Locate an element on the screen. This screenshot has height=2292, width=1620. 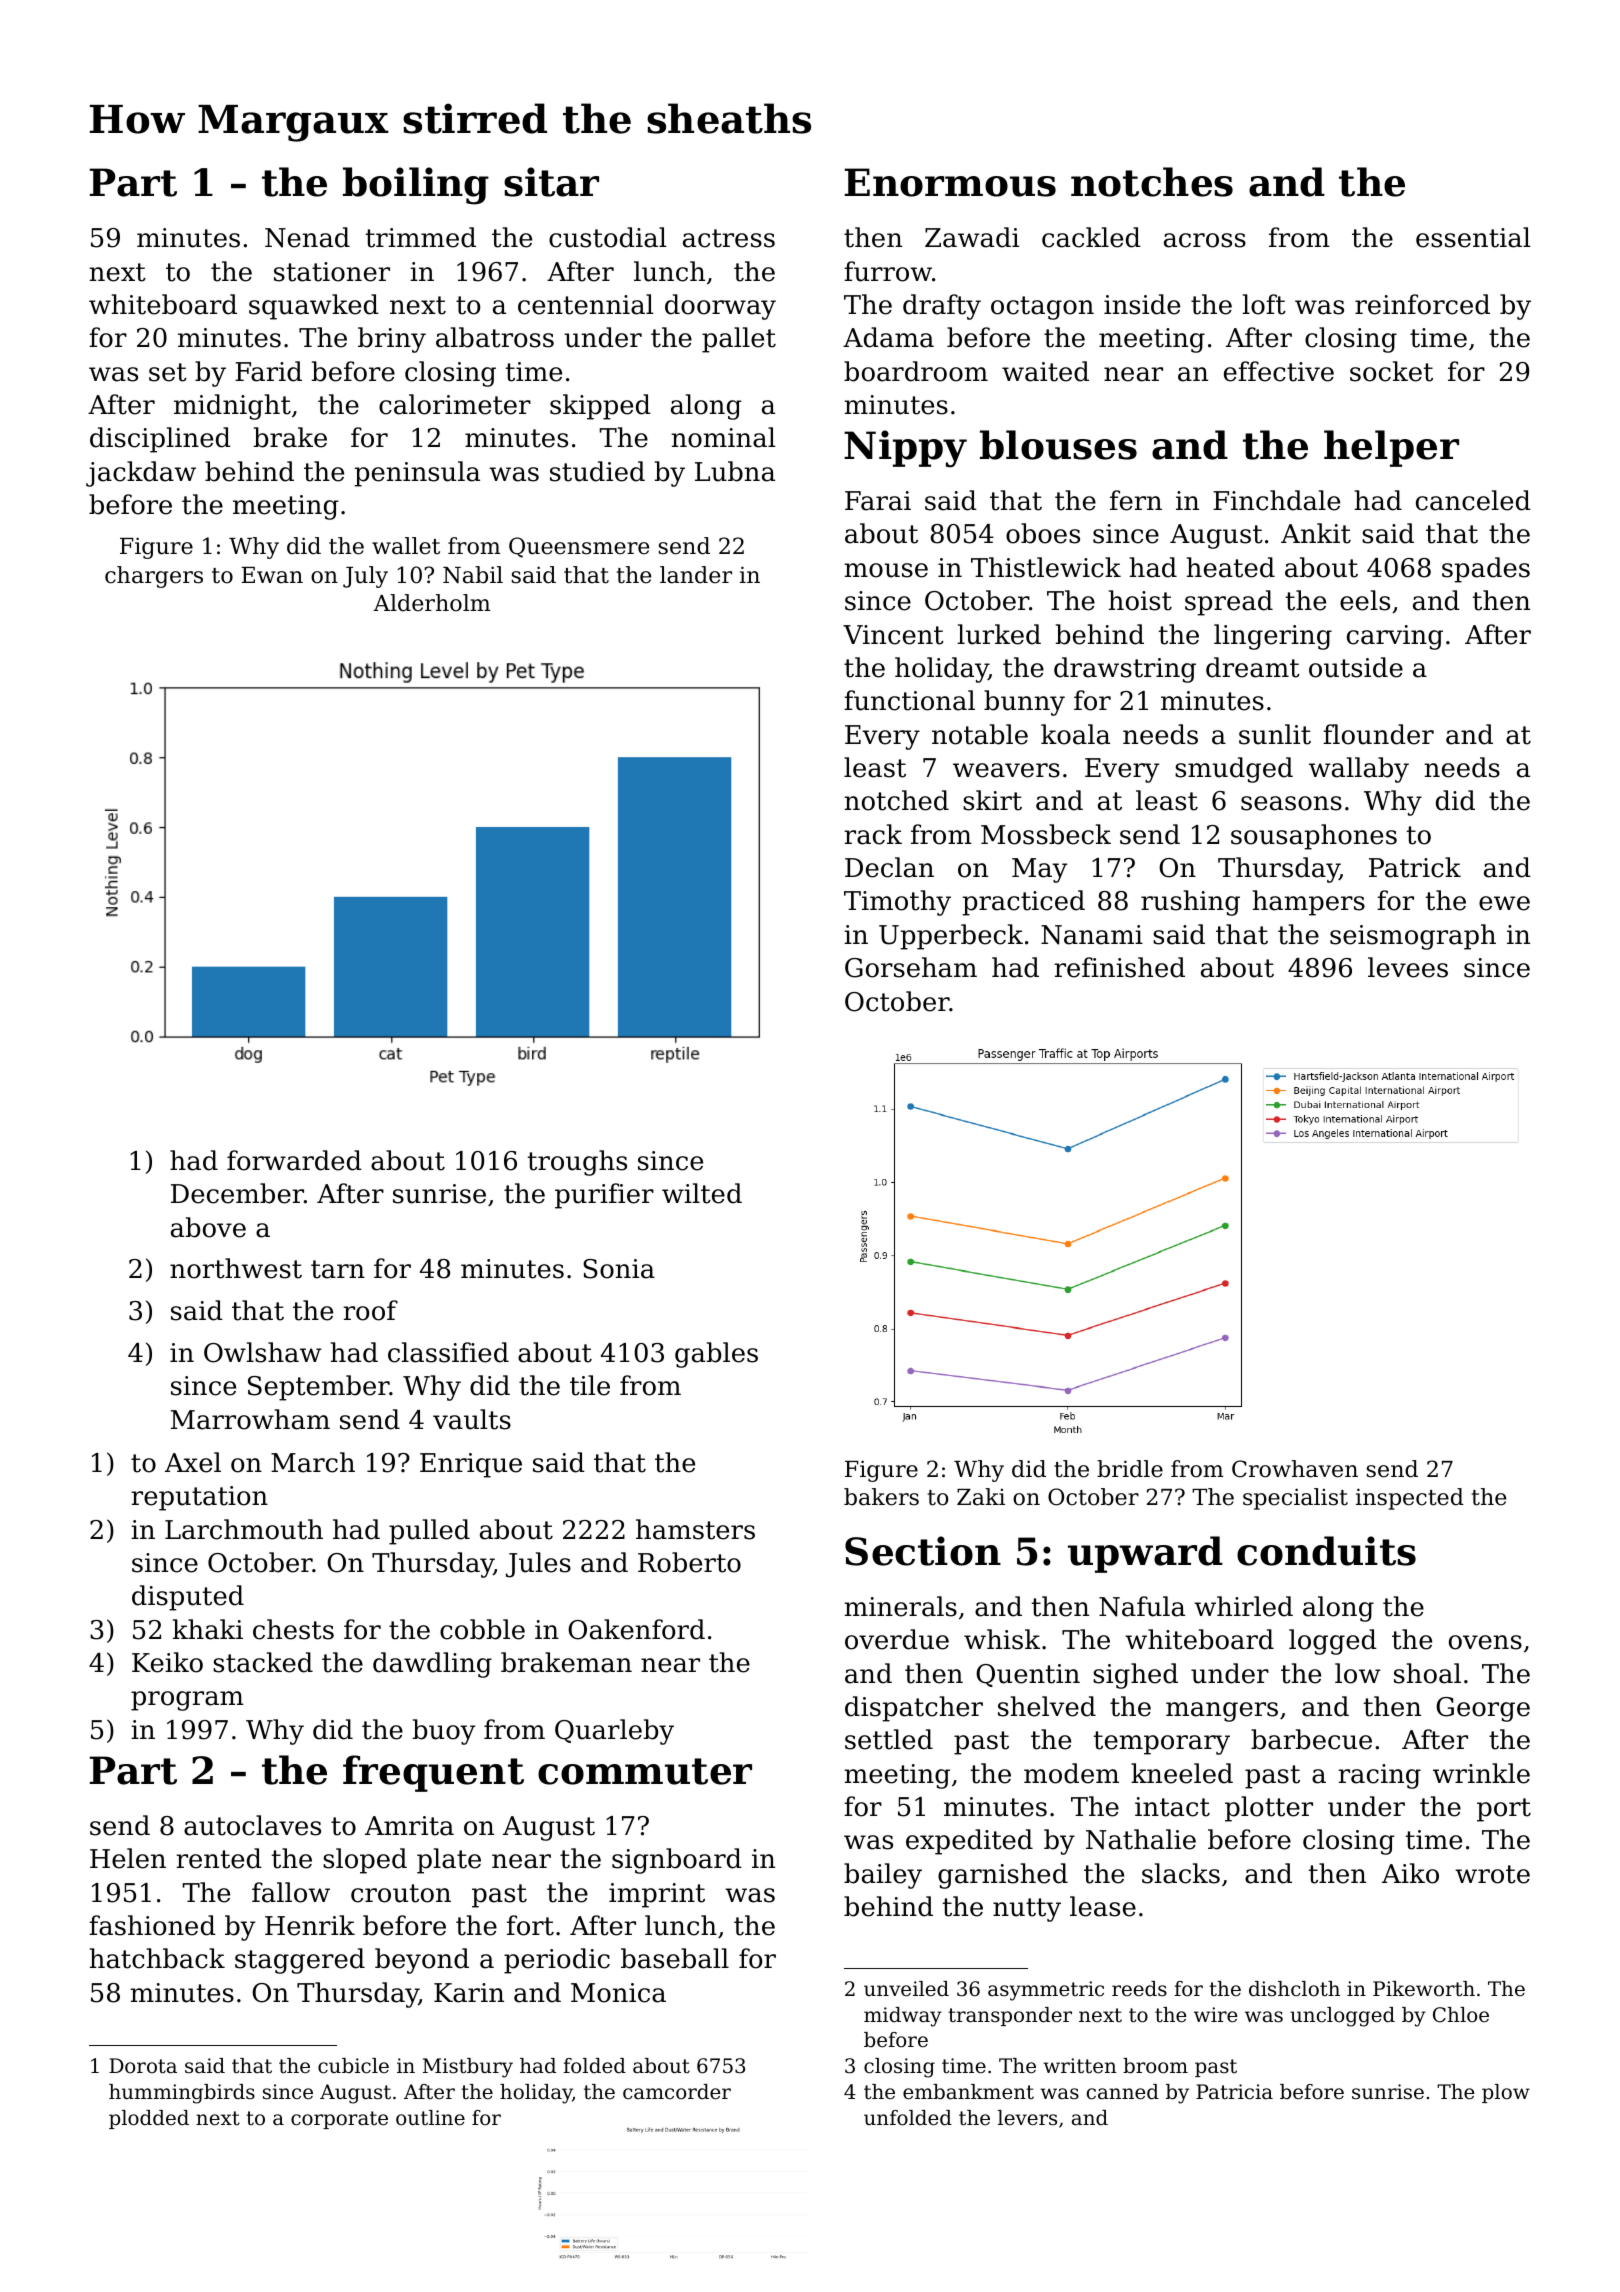
chargers is located at coordinates (154, 577).
